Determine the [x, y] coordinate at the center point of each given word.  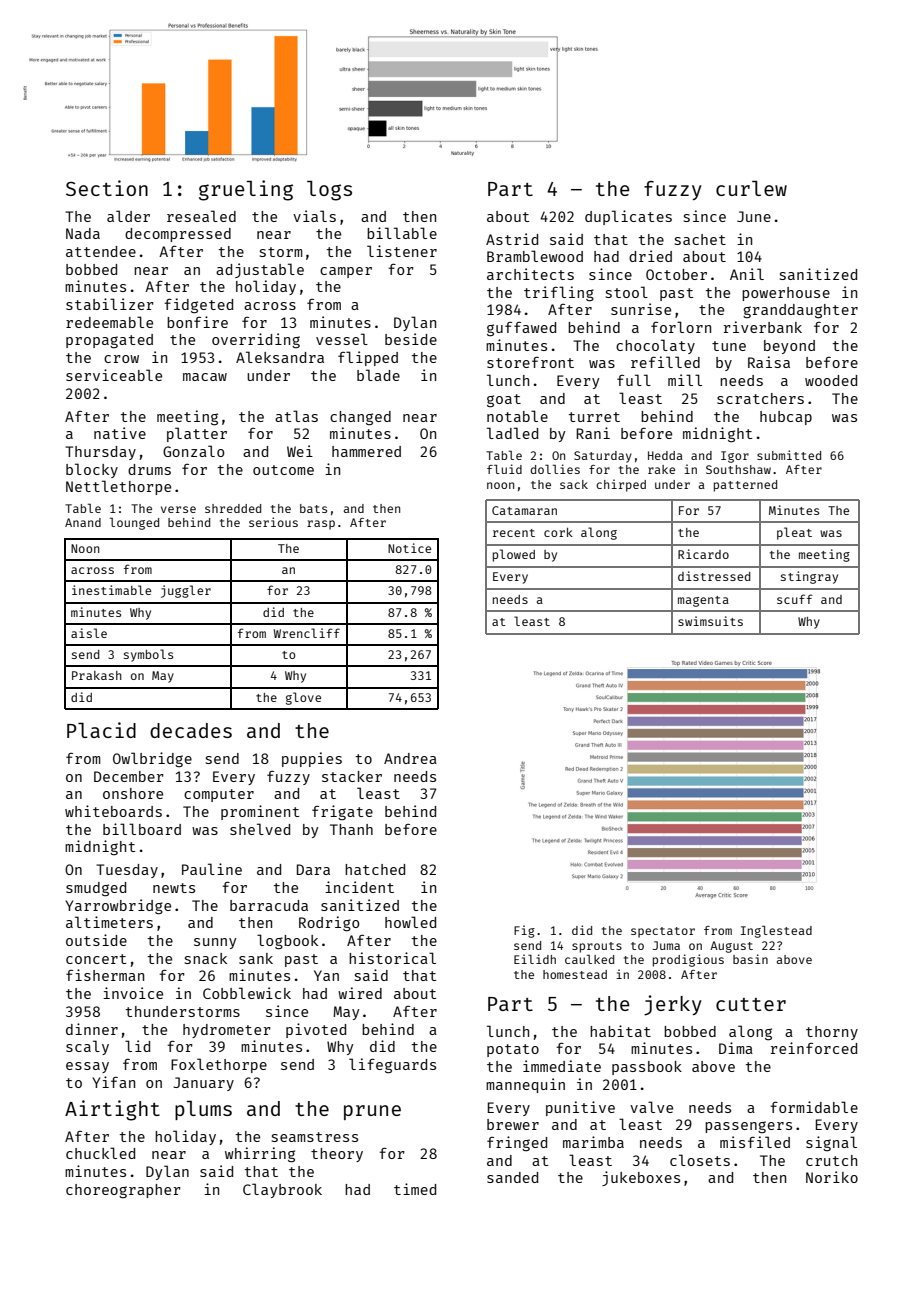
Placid [101, 730]
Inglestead [776, 931]
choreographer [123, 1191]
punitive [580, 1108]
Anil [747, 274]
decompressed [178, 235]
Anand [83, 522]
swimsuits [710, 621]
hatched [375, 869]
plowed [514, 555]
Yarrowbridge [118, 907]
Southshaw [738, 469]
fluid [504, 469]
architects [530, 274]
